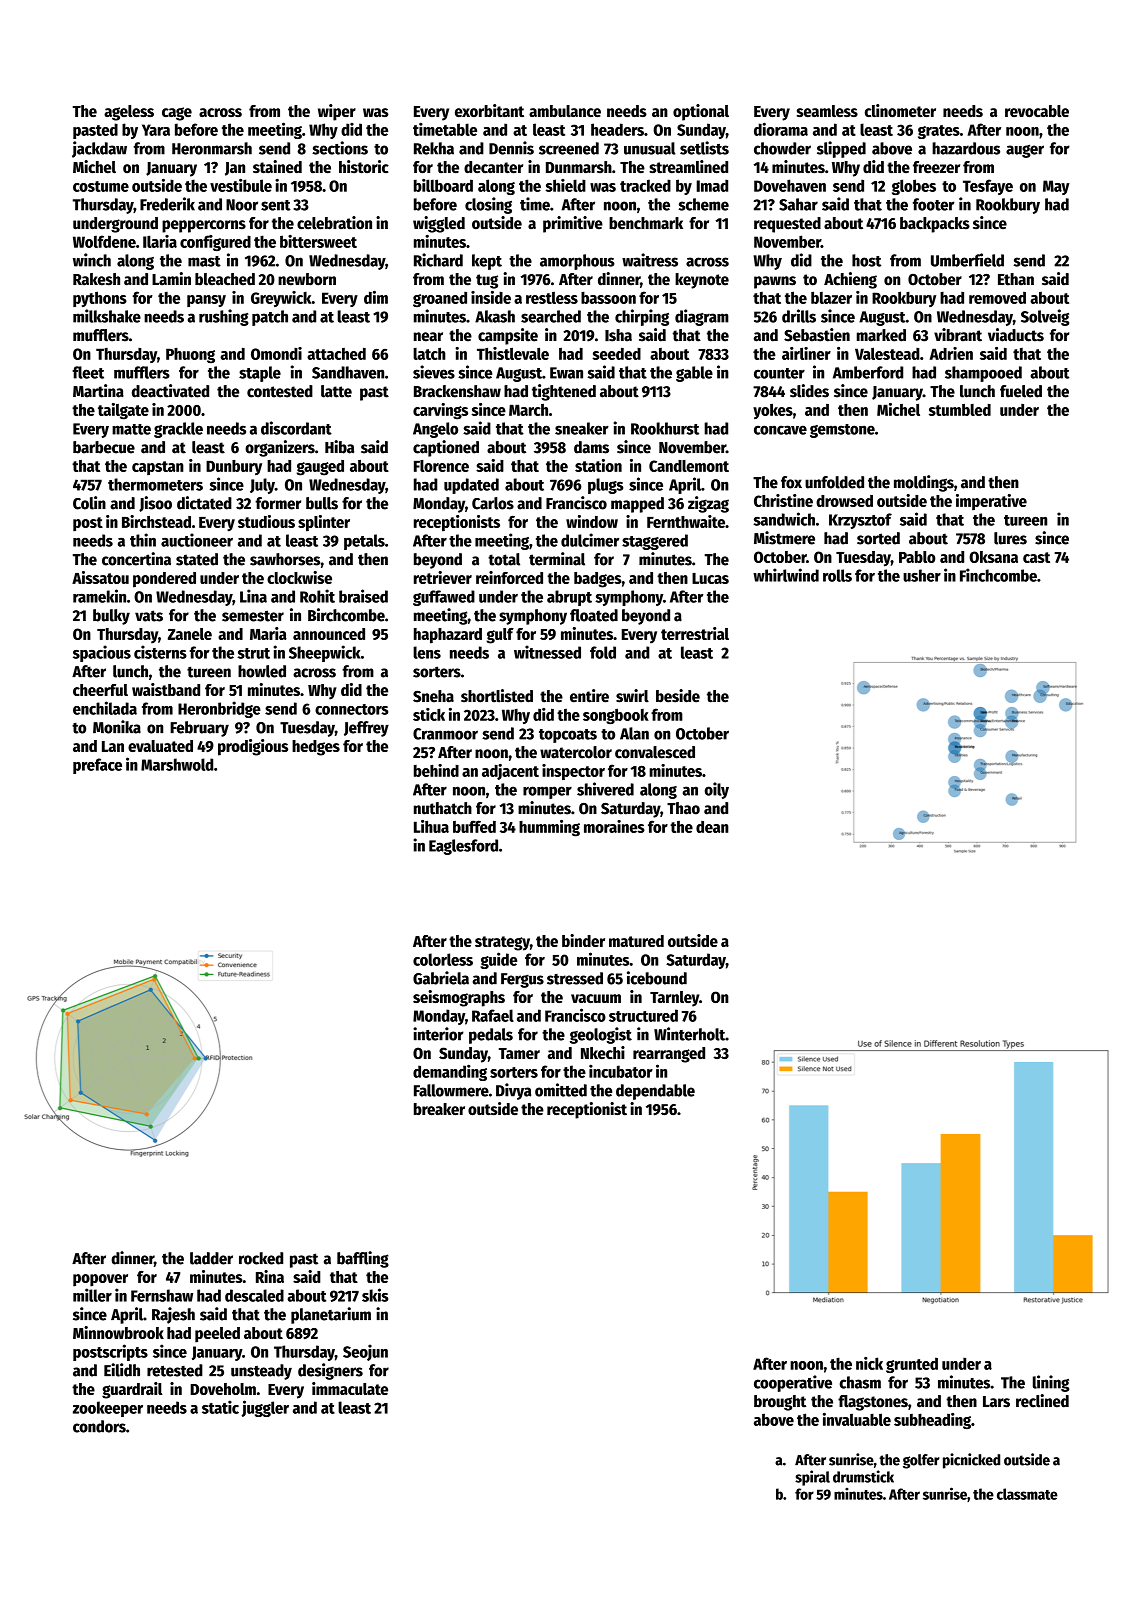 The width and height of the screenshot is (1142, 1615). Describe the element at coordinates (177, 764) in the screenshot. I see `Marshwold` at that location.
